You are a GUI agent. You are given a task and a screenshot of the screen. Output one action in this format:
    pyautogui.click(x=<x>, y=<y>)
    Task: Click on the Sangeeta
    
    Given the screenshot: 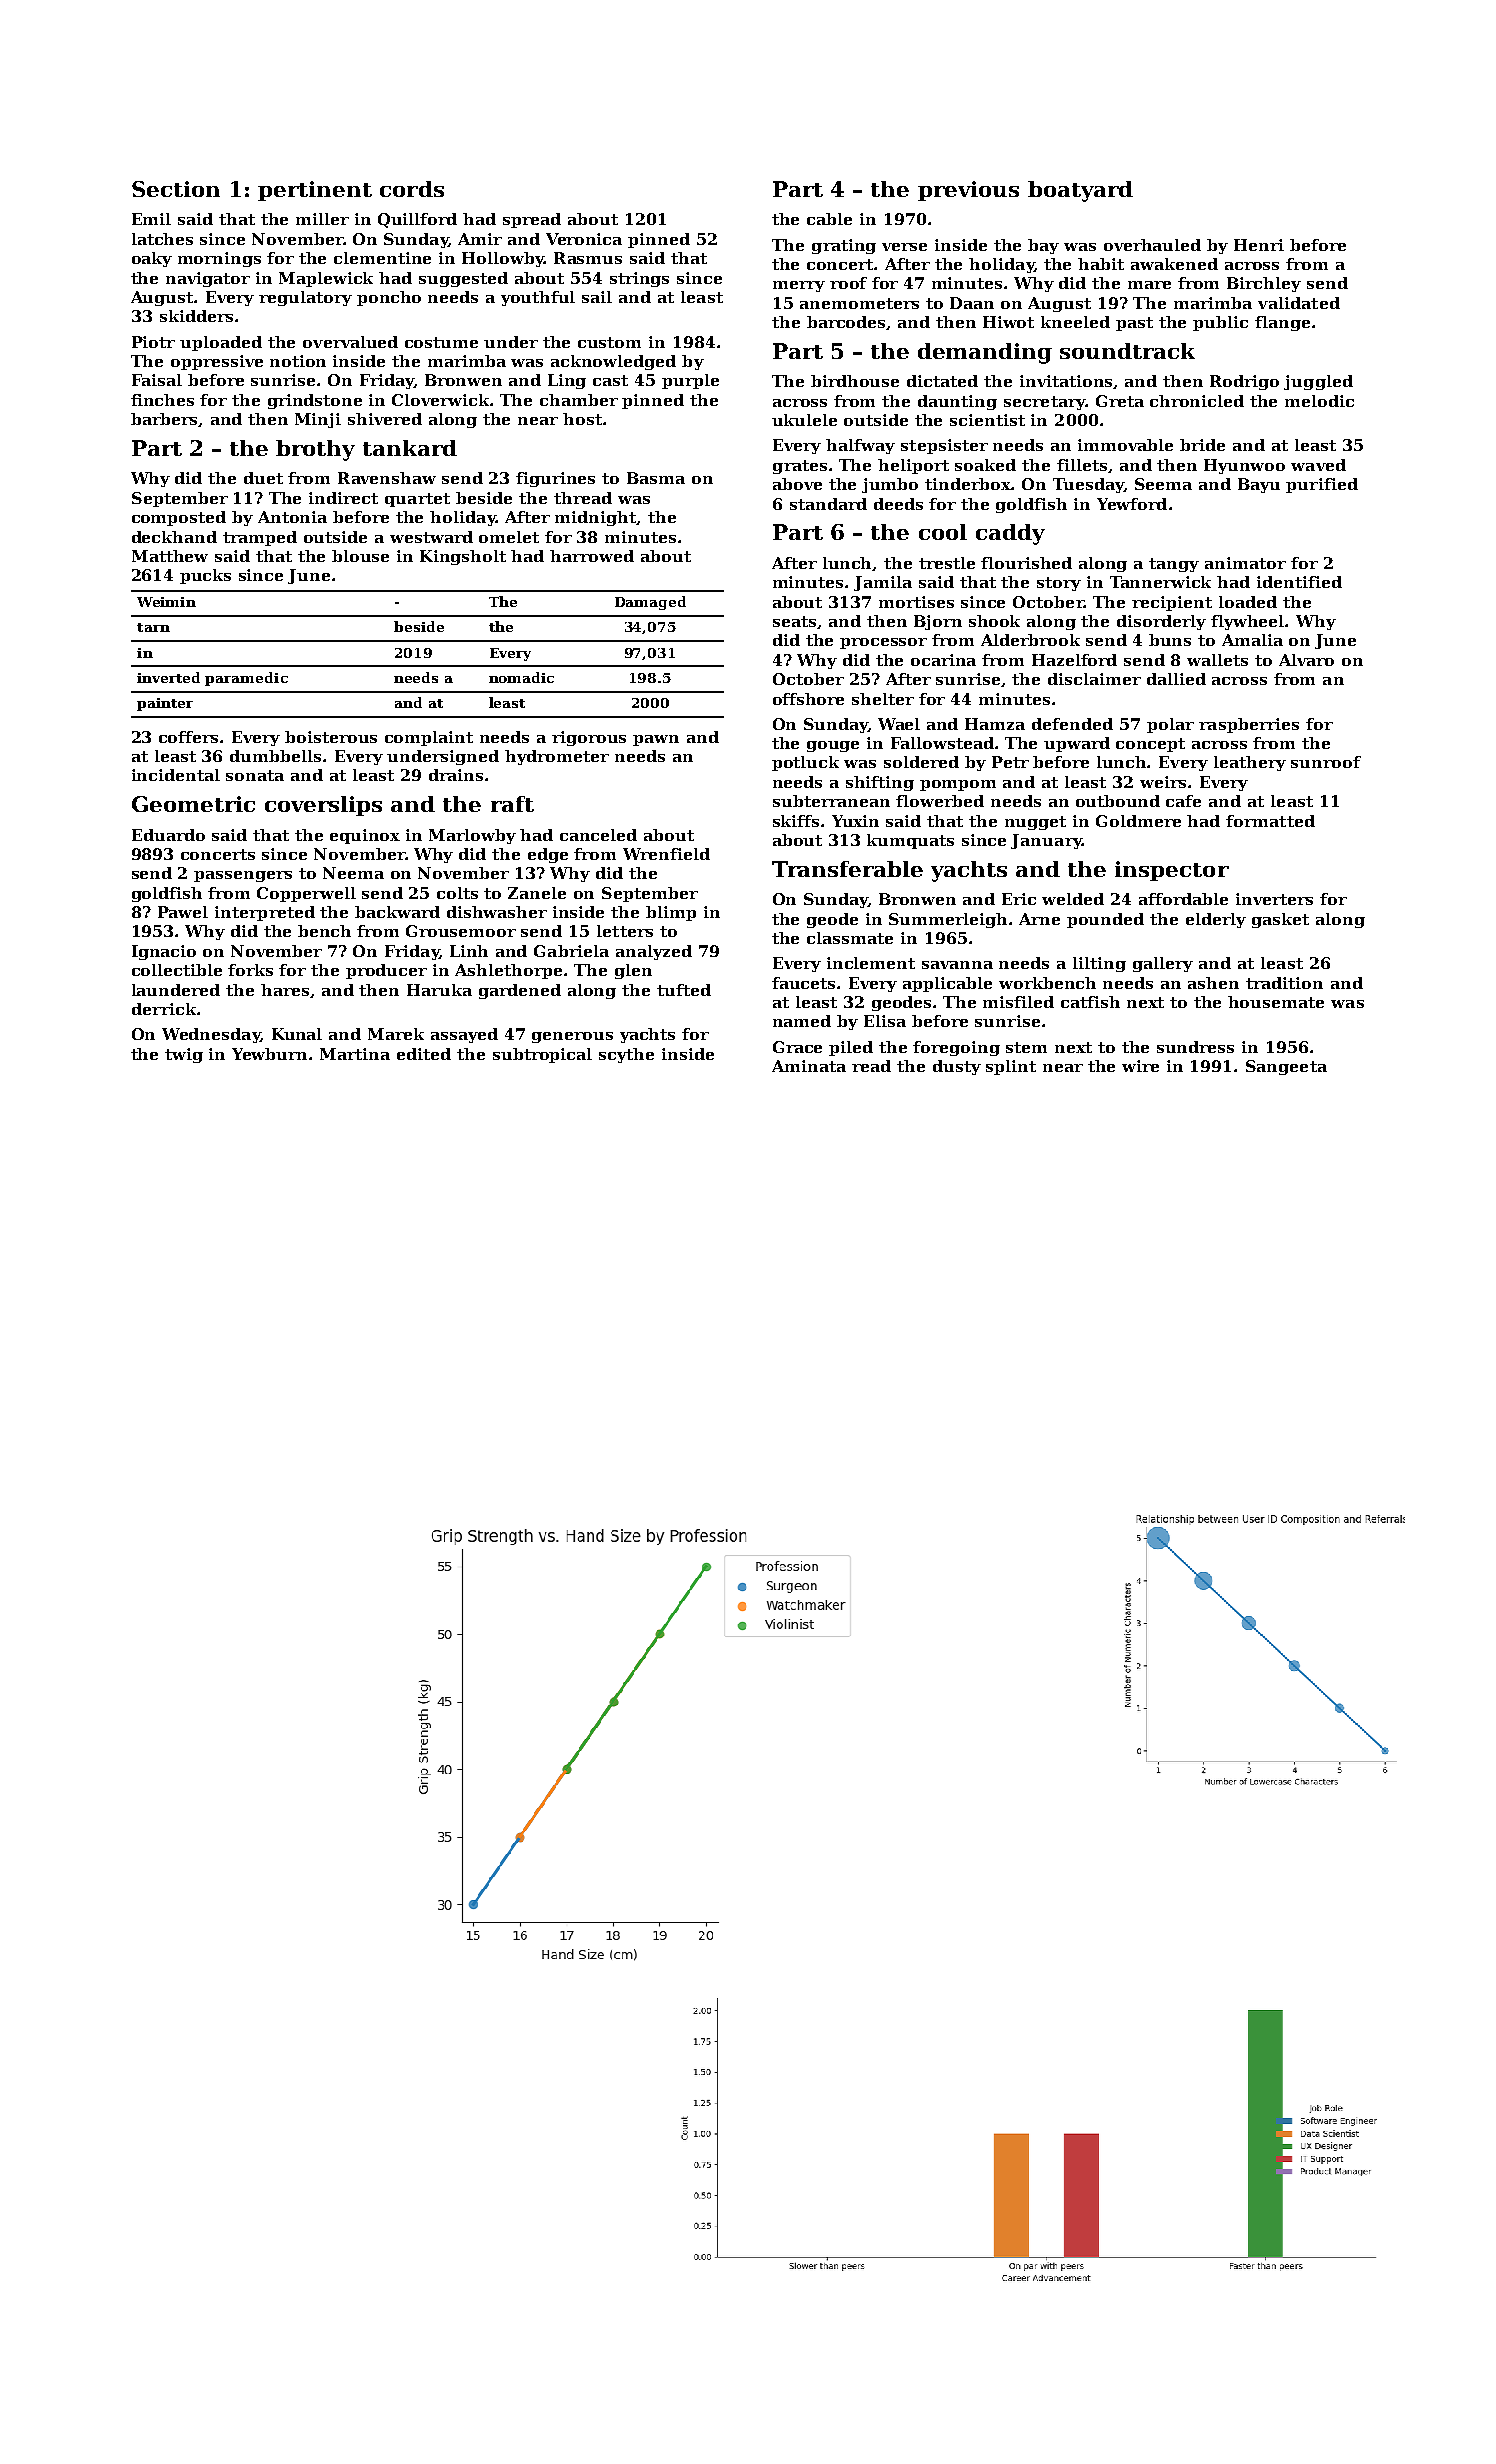 What is the action you would take?
    pyautogui.click(x=1286, y=1067)
